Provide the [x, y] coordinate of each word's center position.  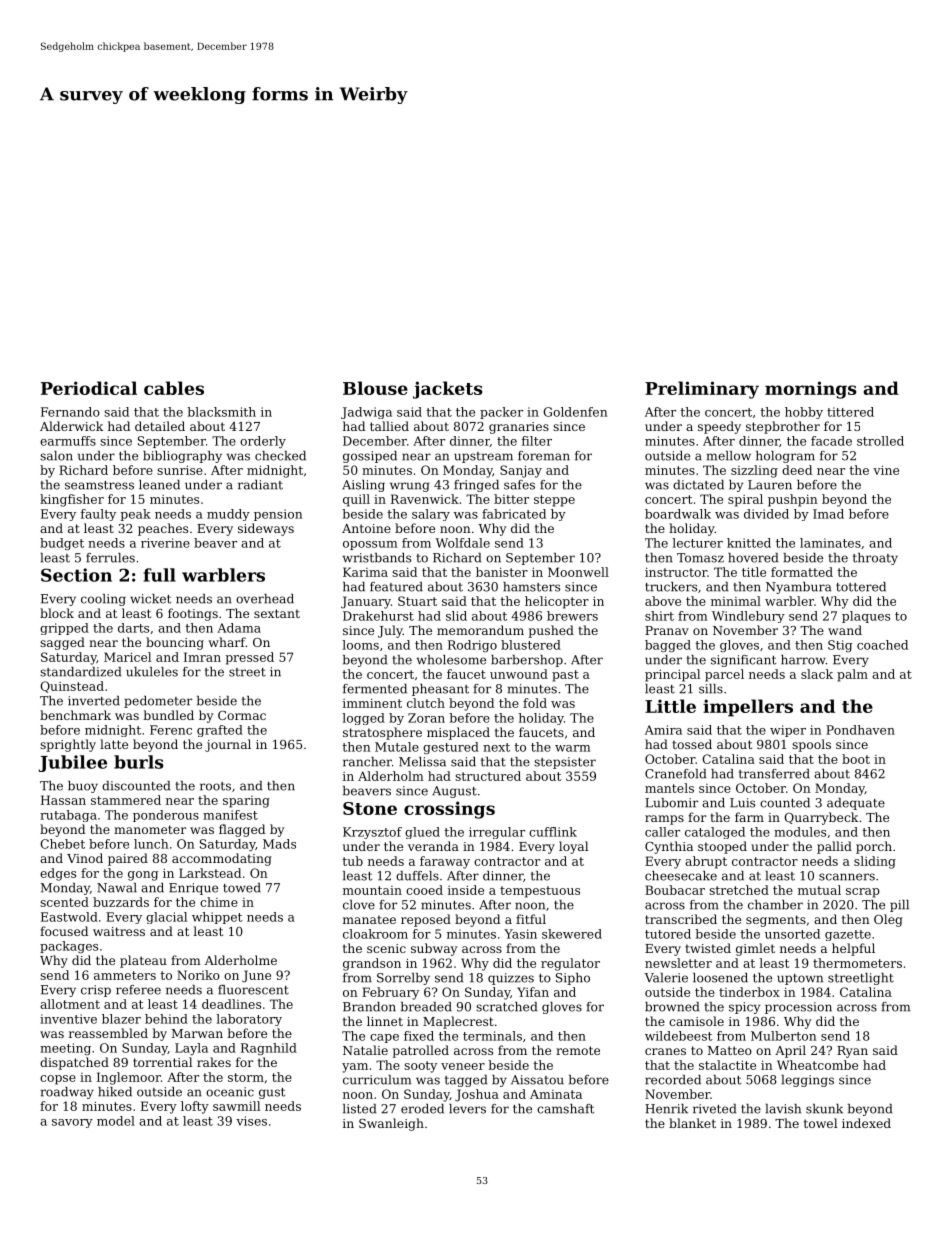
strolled [880, 441]
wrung [410, 487]
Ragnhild [269, 1049]
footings [193, 614]
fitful [531, 919]
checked [280, 456]
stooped [722, 847]
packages [69, 947]
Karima [365, 572]
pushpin [793, 500]
